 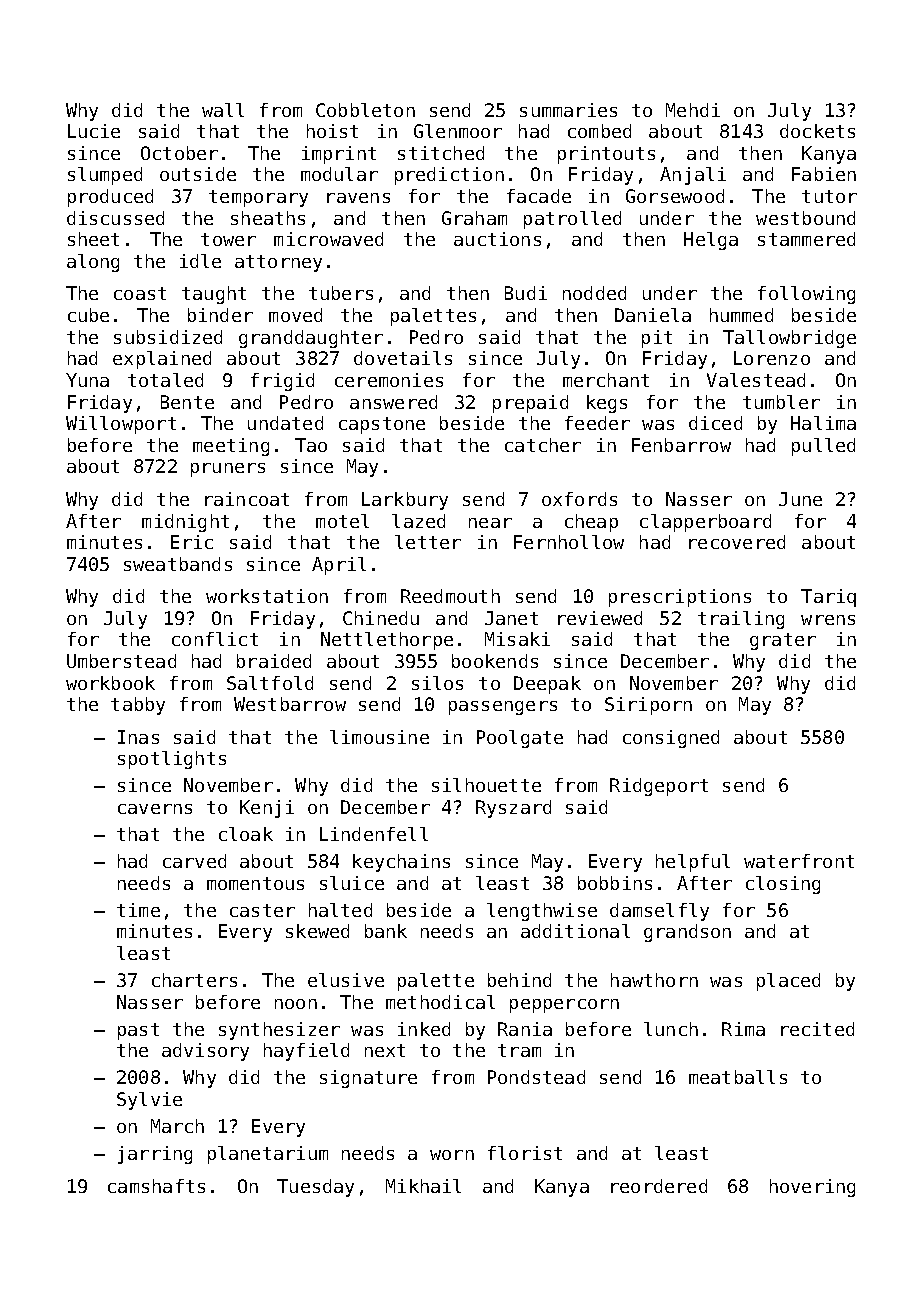 What do you see at coordinates (185, 523) in the page?
I see `midnight` at bounding box center [185, 523].
